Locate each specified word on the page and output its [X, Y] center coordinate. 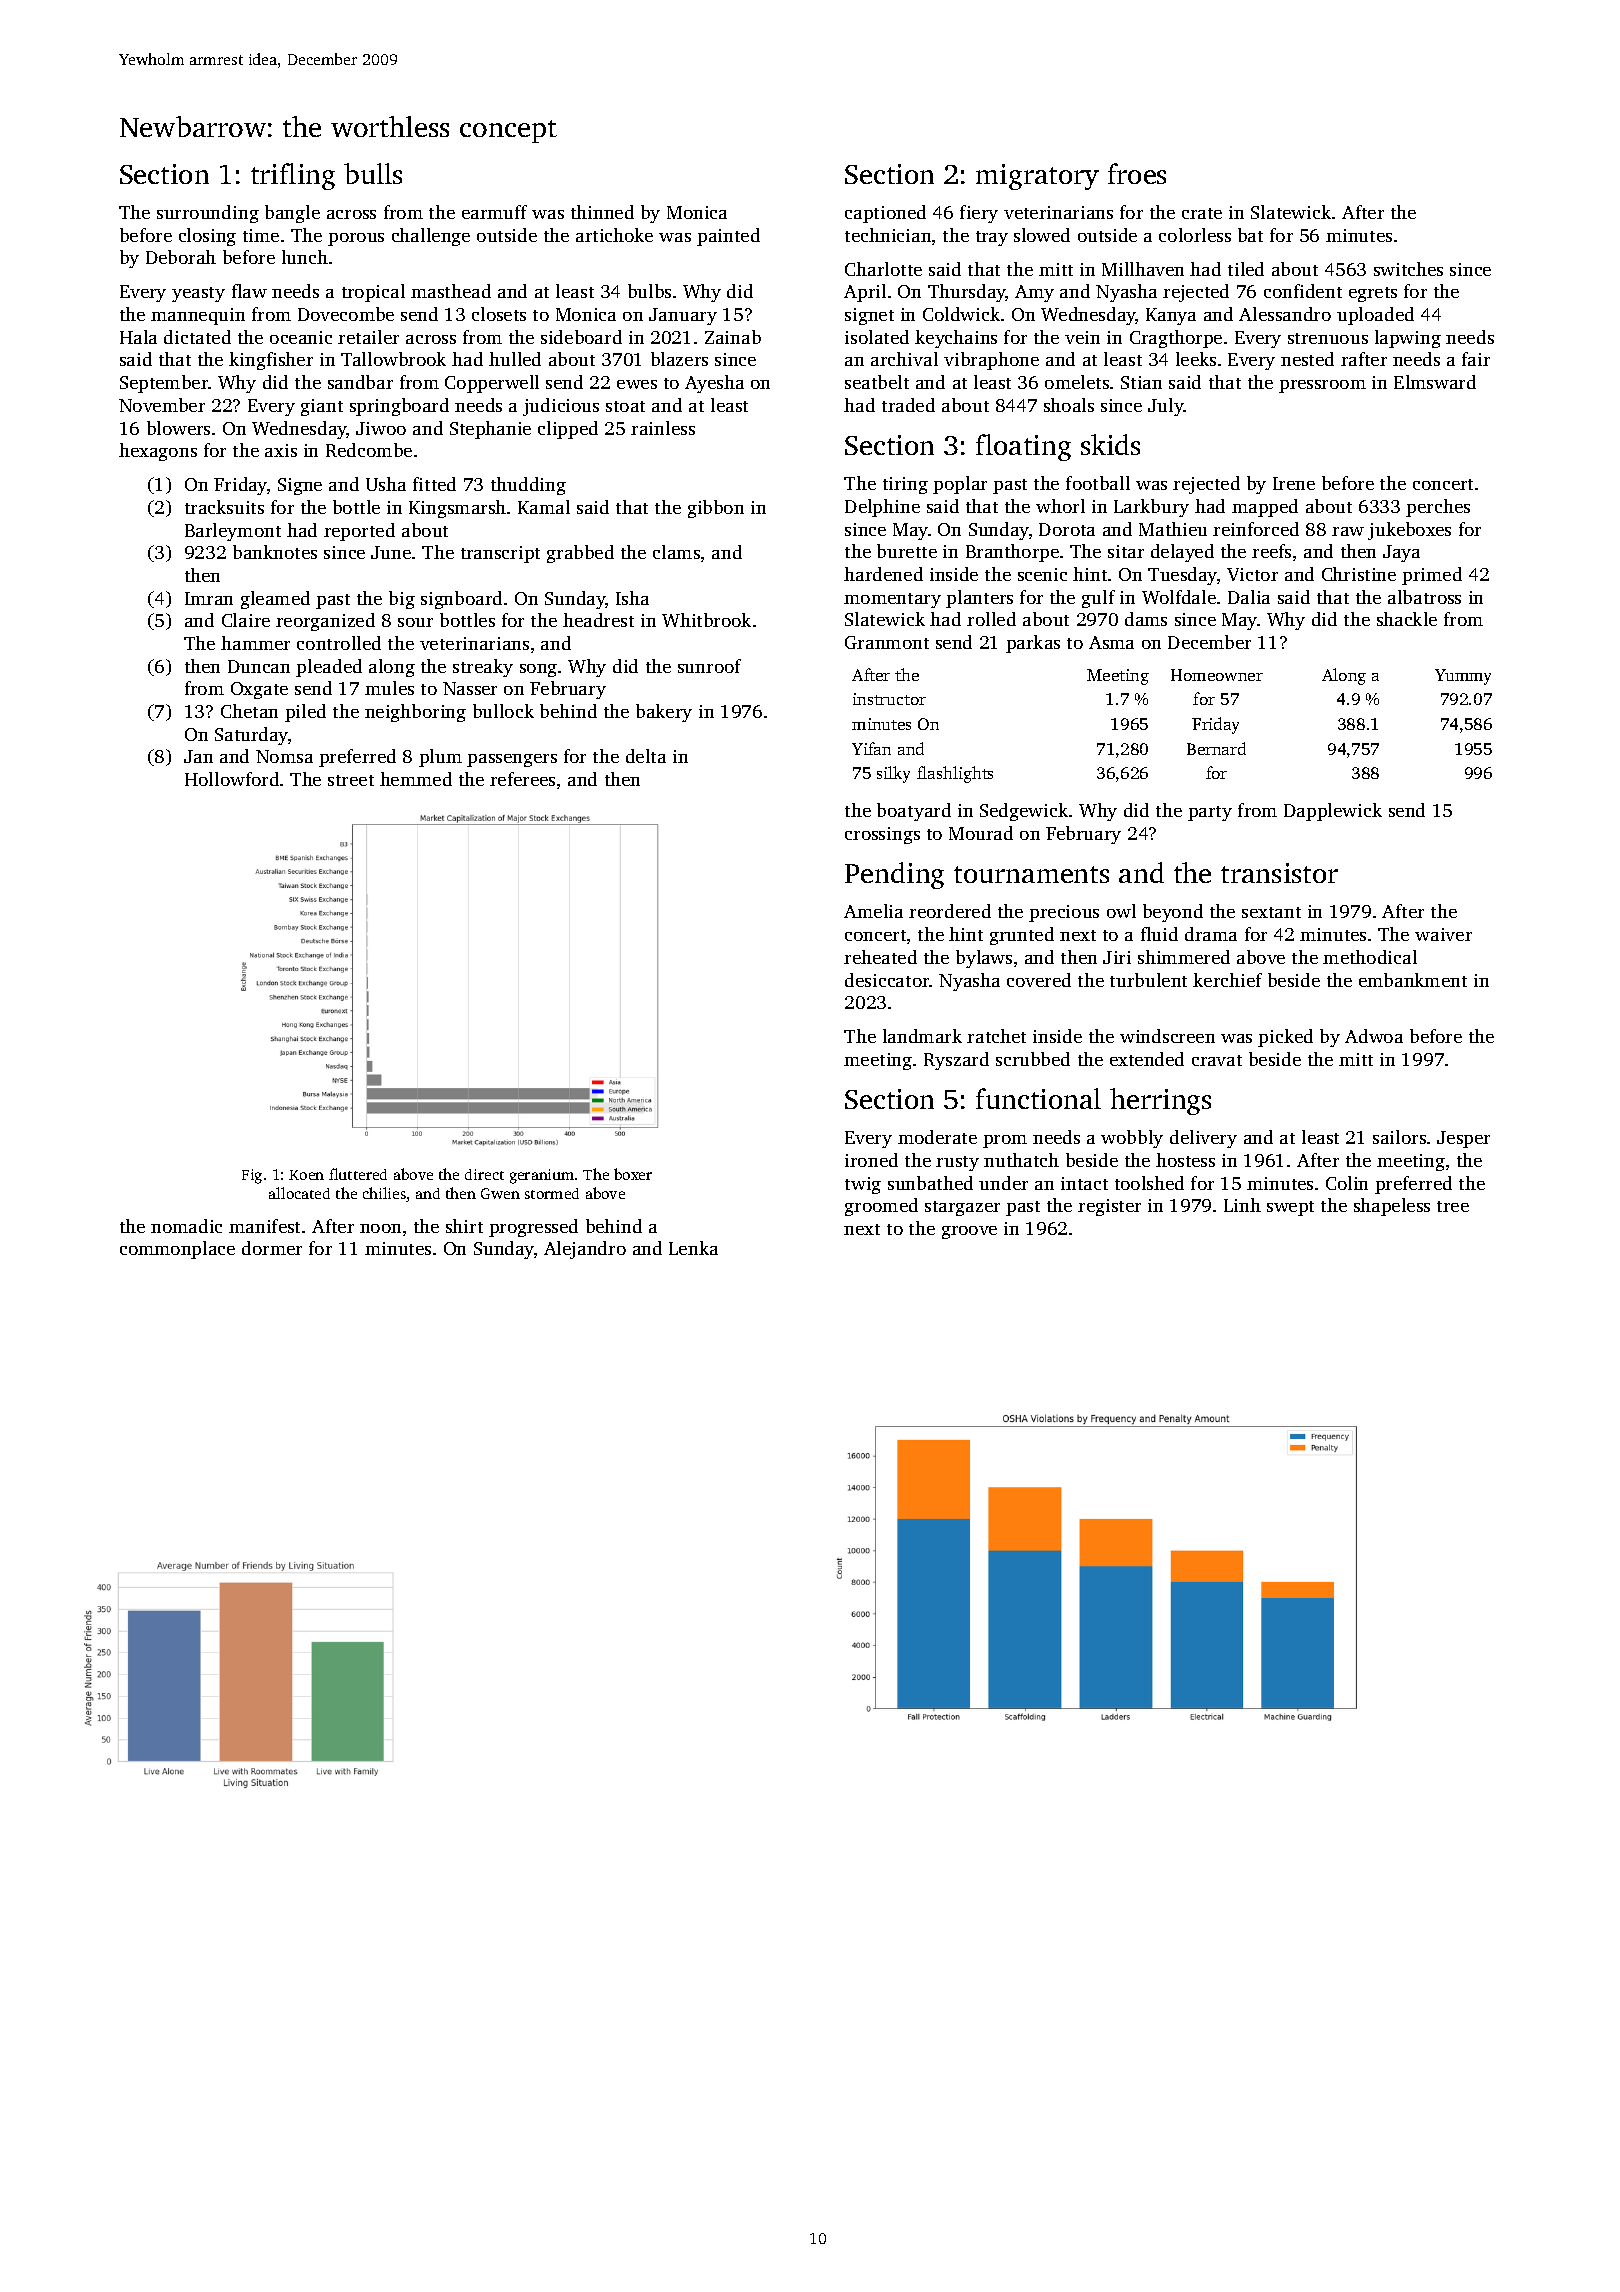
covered [1039, 980]
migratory [1037, 177]
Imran [209, 598]
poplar [960, 485]
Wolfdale [1179, 597]
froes [1137, 173]
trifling [293, 176]
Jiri [1117, 957]
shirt [464, 1226]
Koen [306, 1175]
